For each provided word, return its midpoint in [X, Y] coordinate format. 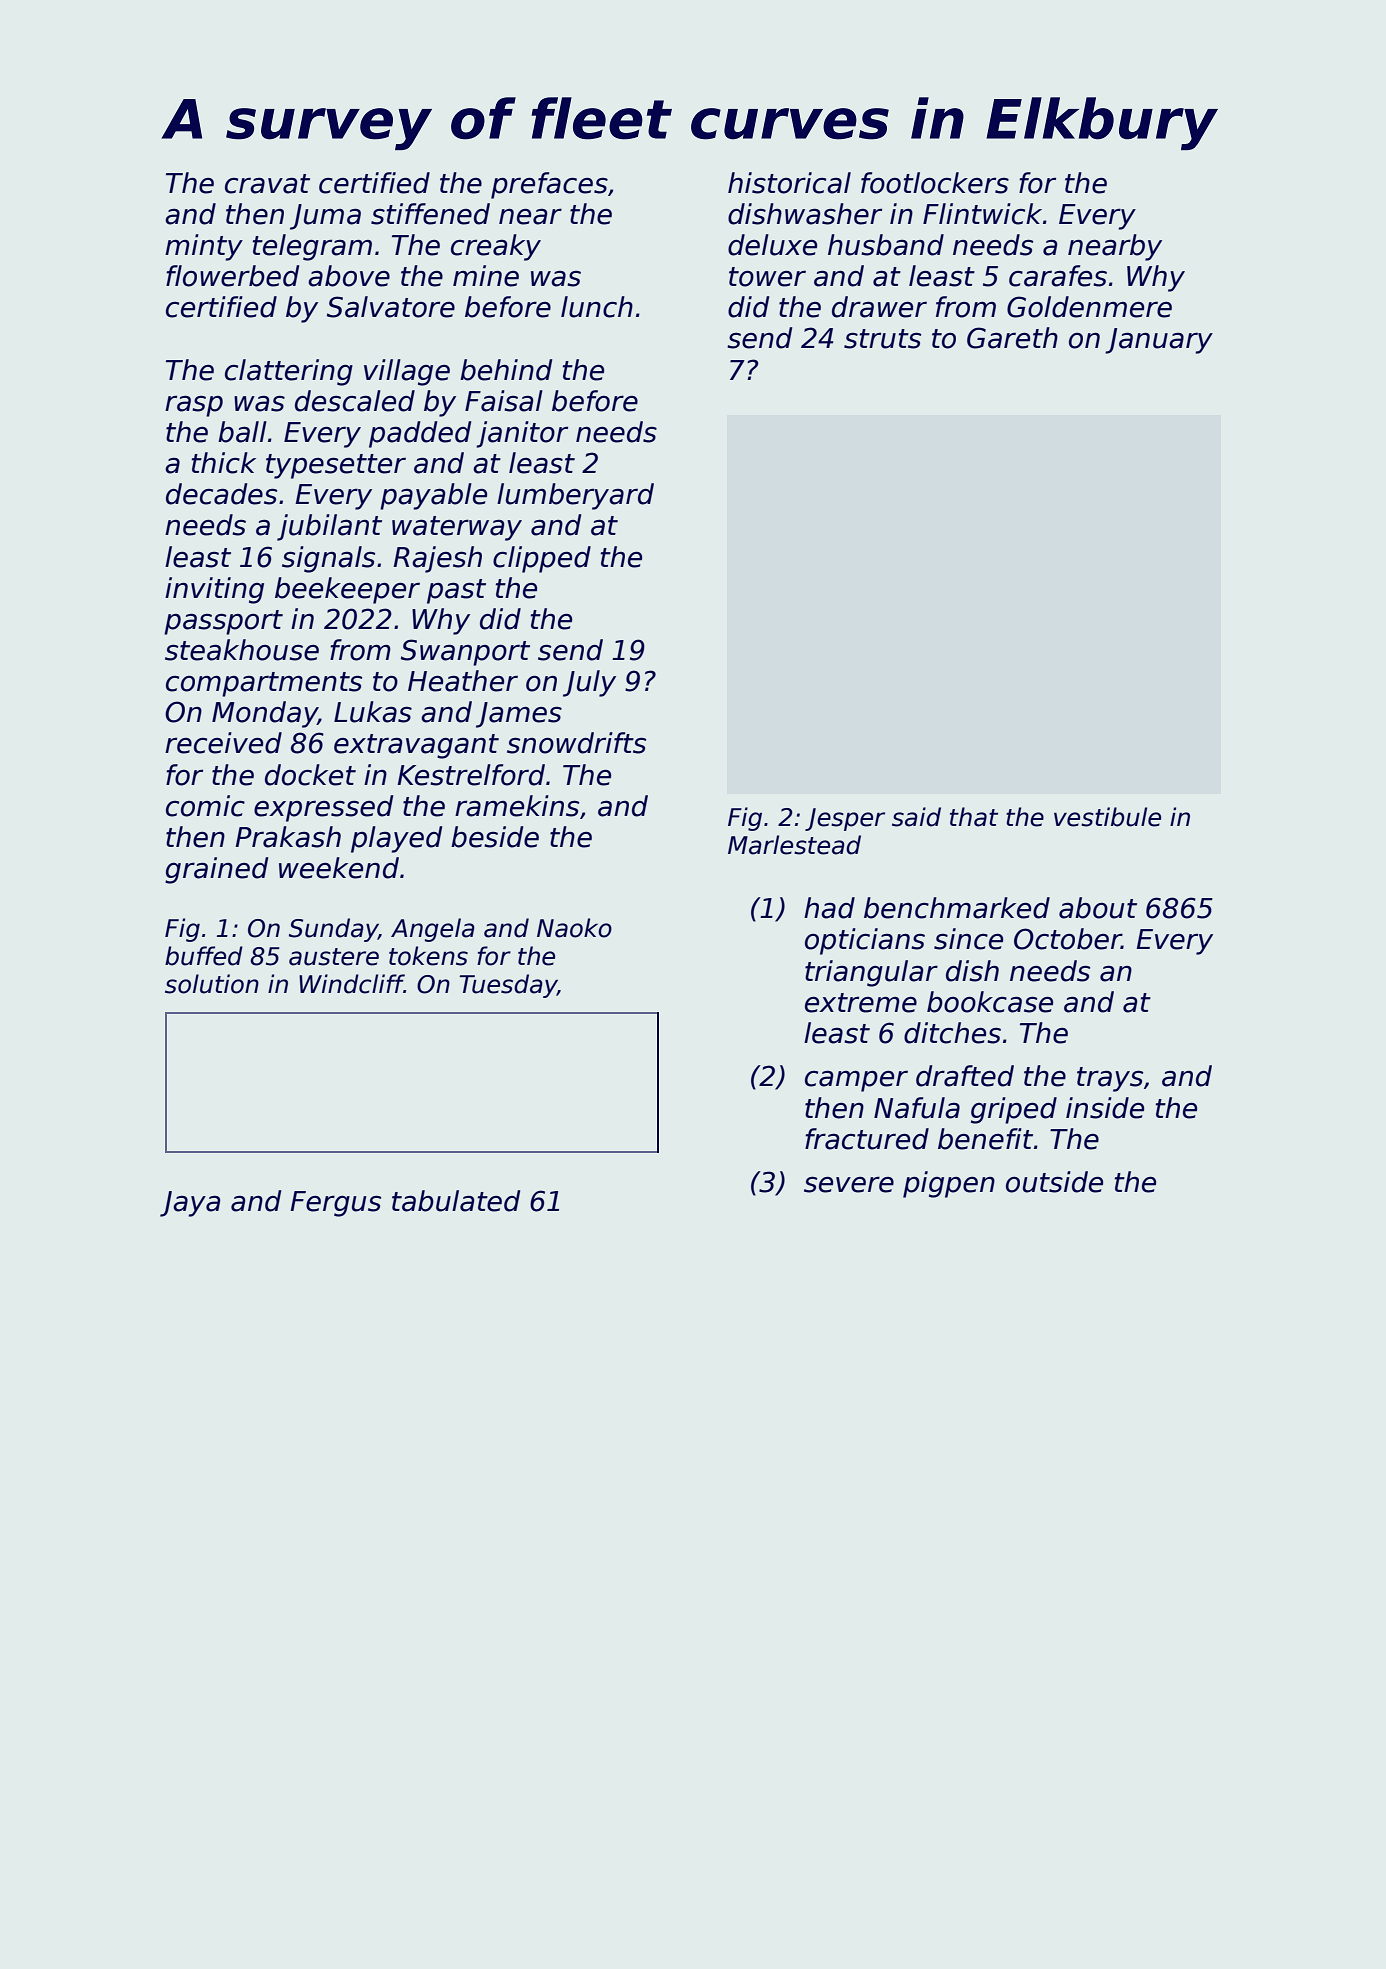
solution [212, 984]
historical [789, 183]
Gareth [1012, 338]
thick [224, 463]
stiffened [430, 214]
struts [882, 339]
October [1068, 939]
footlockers [935, 183]
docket [310, 775]
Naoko [574, 928]
